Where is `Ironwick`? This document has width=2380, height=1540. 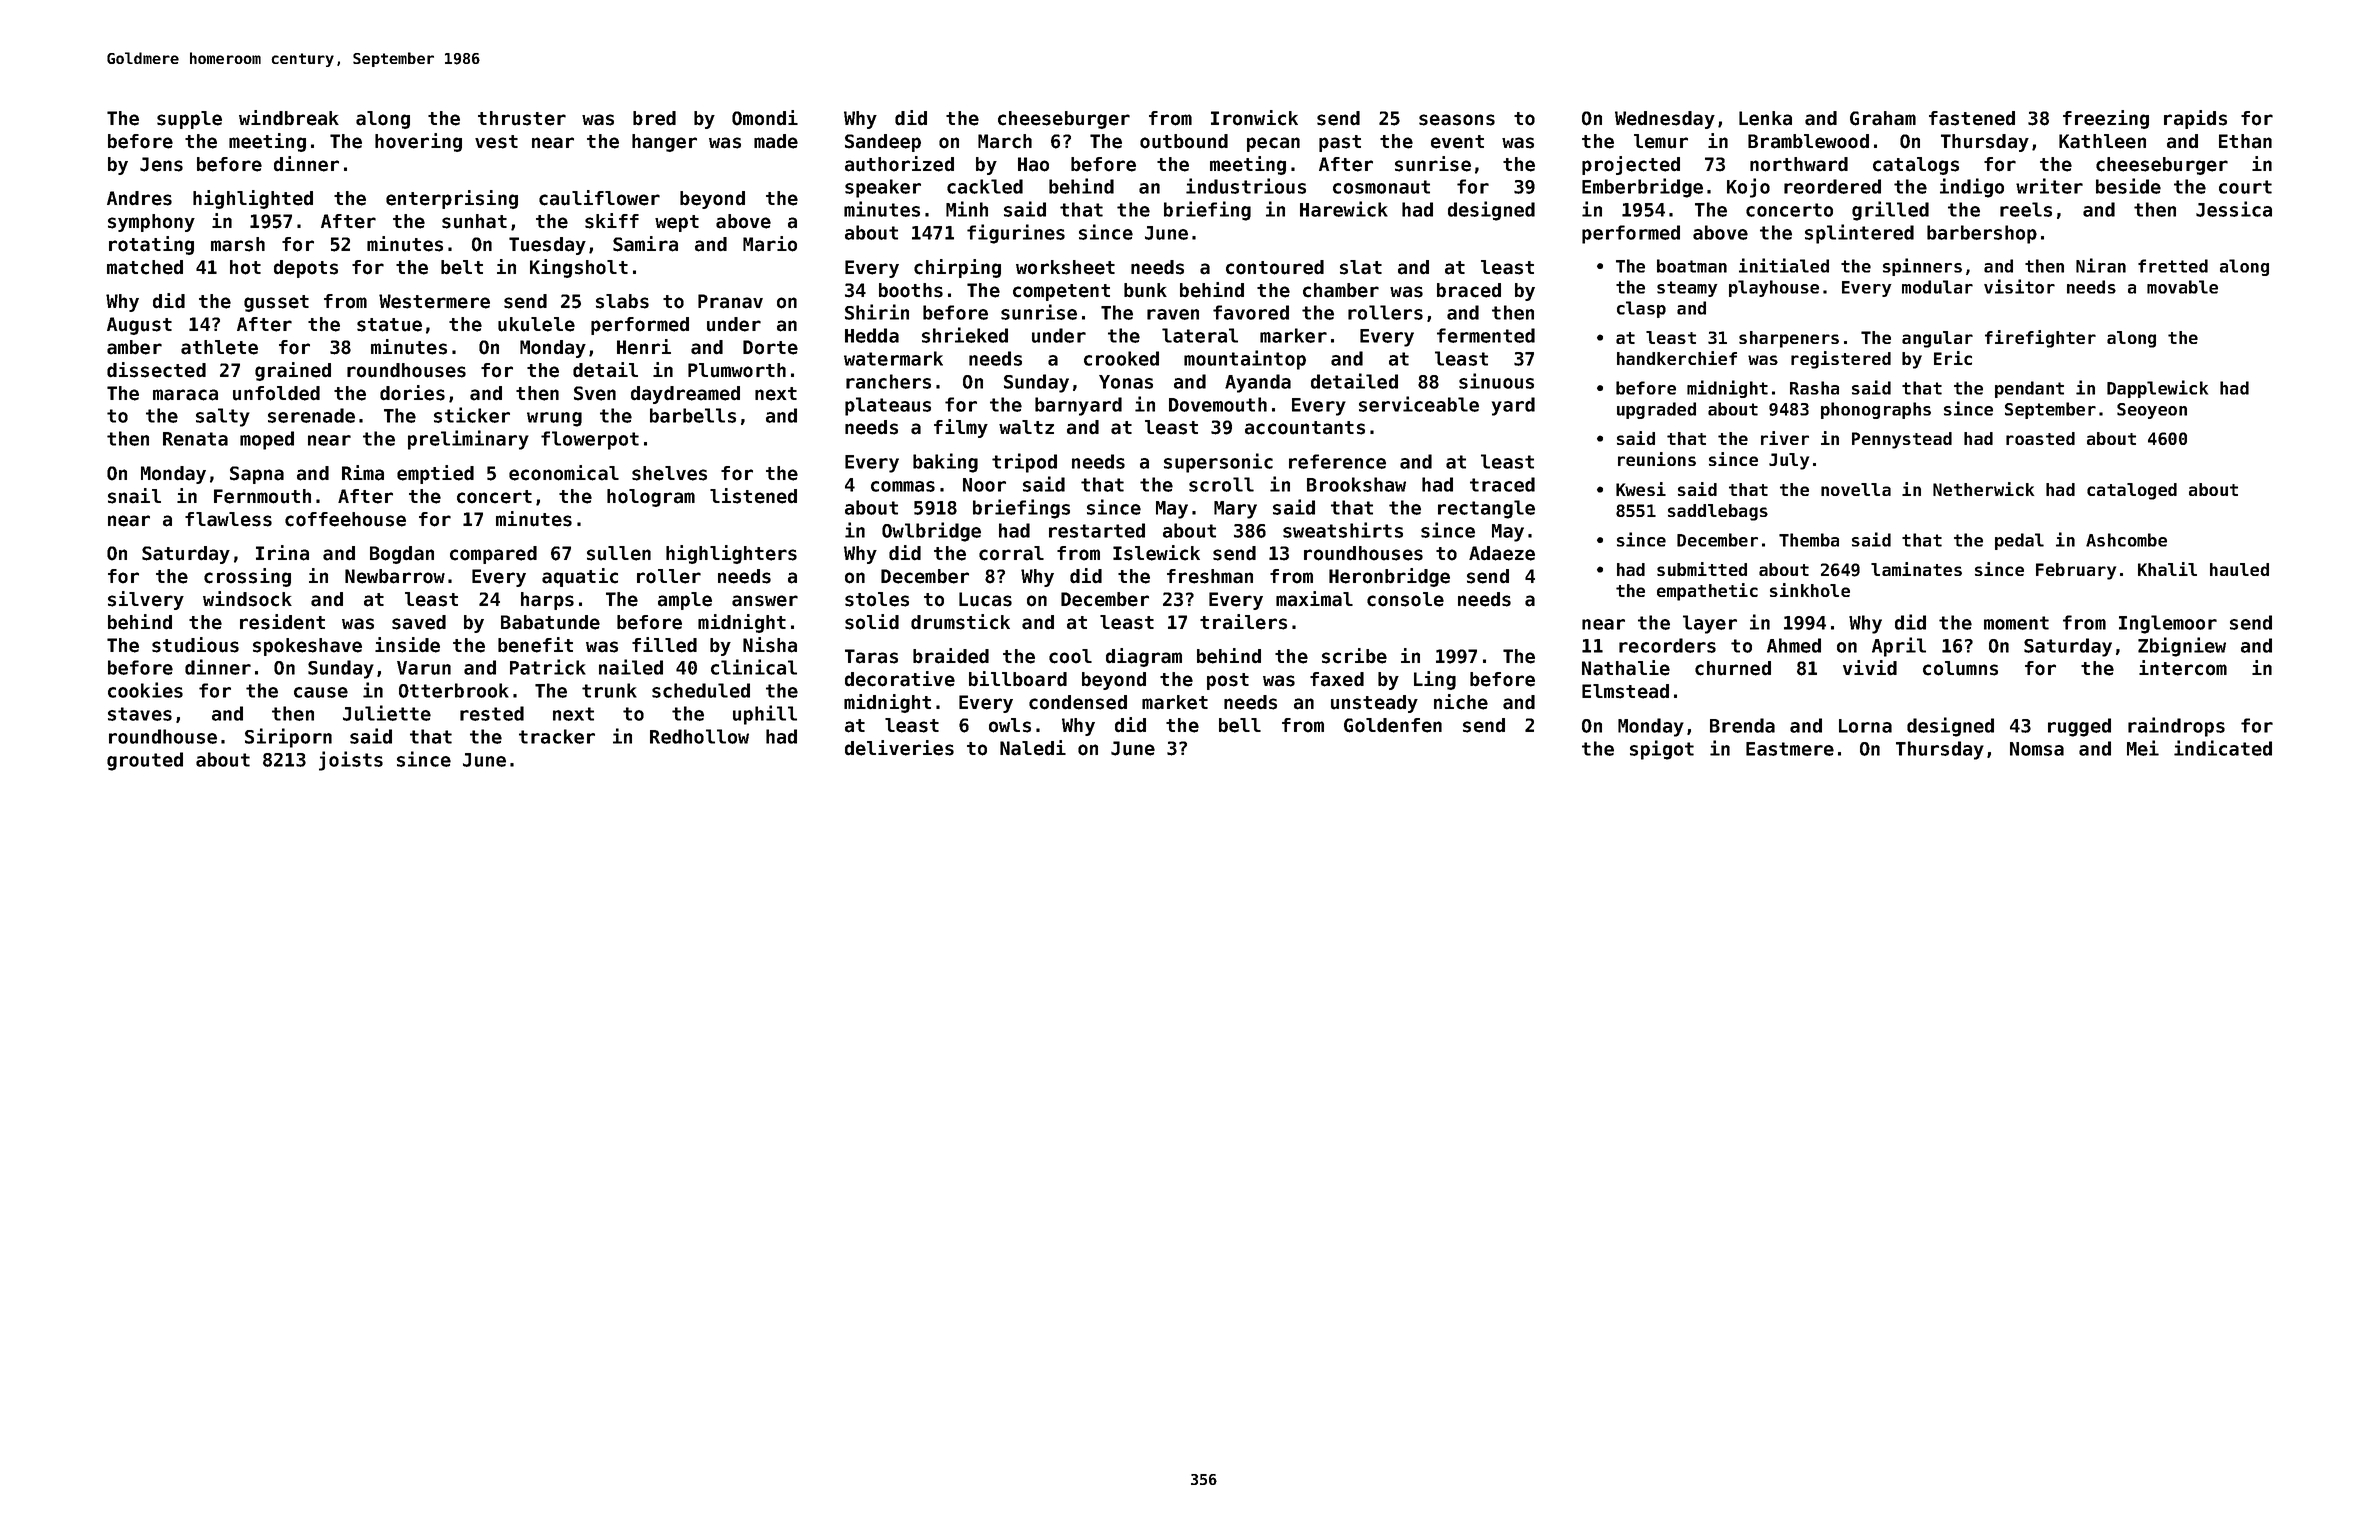 Ironwick is located at coordinates (1254, 118).
